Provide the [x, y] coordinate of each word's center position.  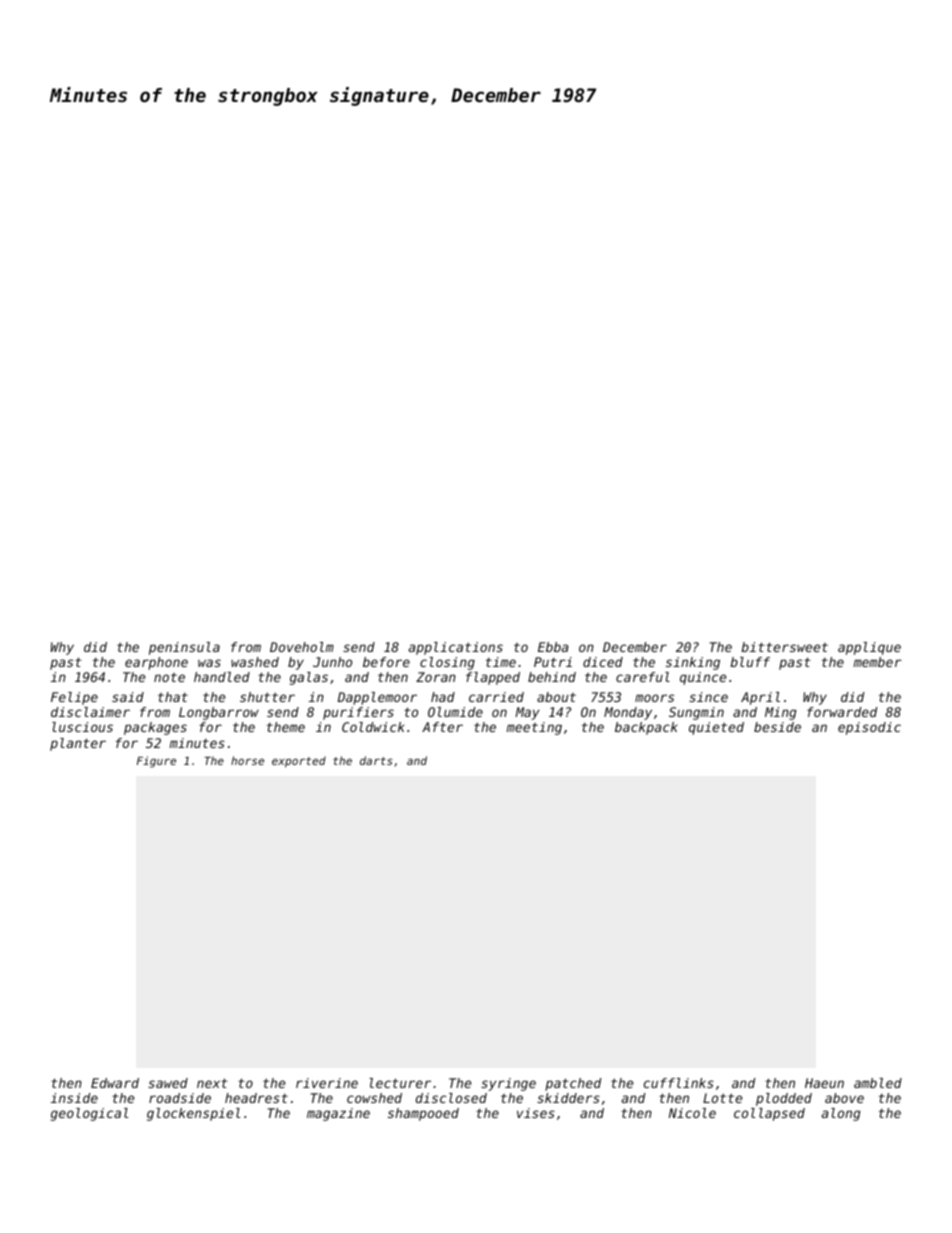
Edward [115, 1083]
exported [299, 762]
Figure [156, 762]
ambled [878, 1083]
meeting [534, 728]
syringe [508, 1084]
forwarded [842, 712]
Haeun [824, 1083]
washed [255, 662]
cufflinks [679, 1083]
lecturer [400, 1083]
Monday [628, 713]
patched [573, 1084]
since [708, 697]
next [212, 1083]
